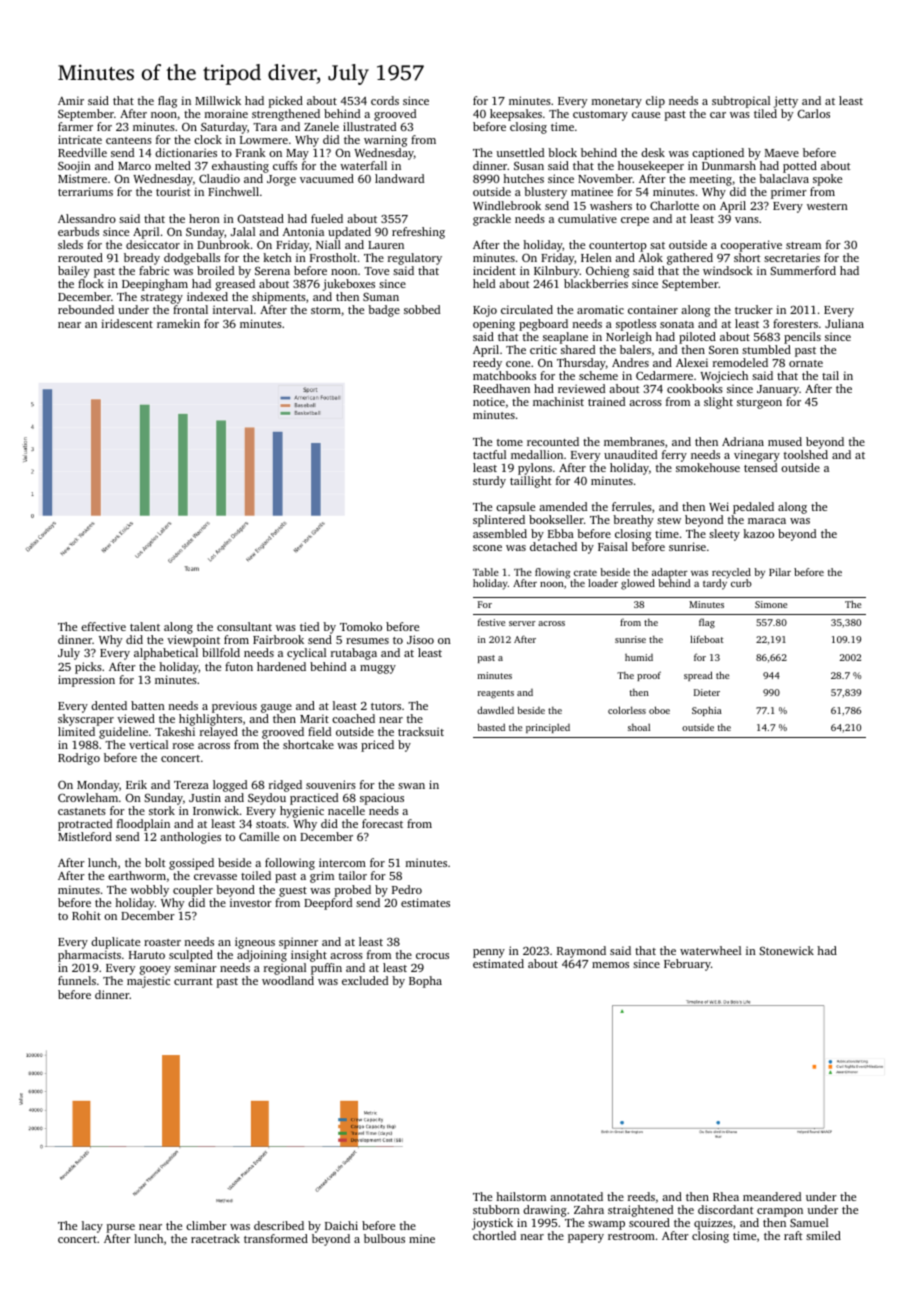 This image has height=1308, width=924. What do you see at coordinates (123, 733) in the image?
I see `guideline` at bounding box center [123, 733].
